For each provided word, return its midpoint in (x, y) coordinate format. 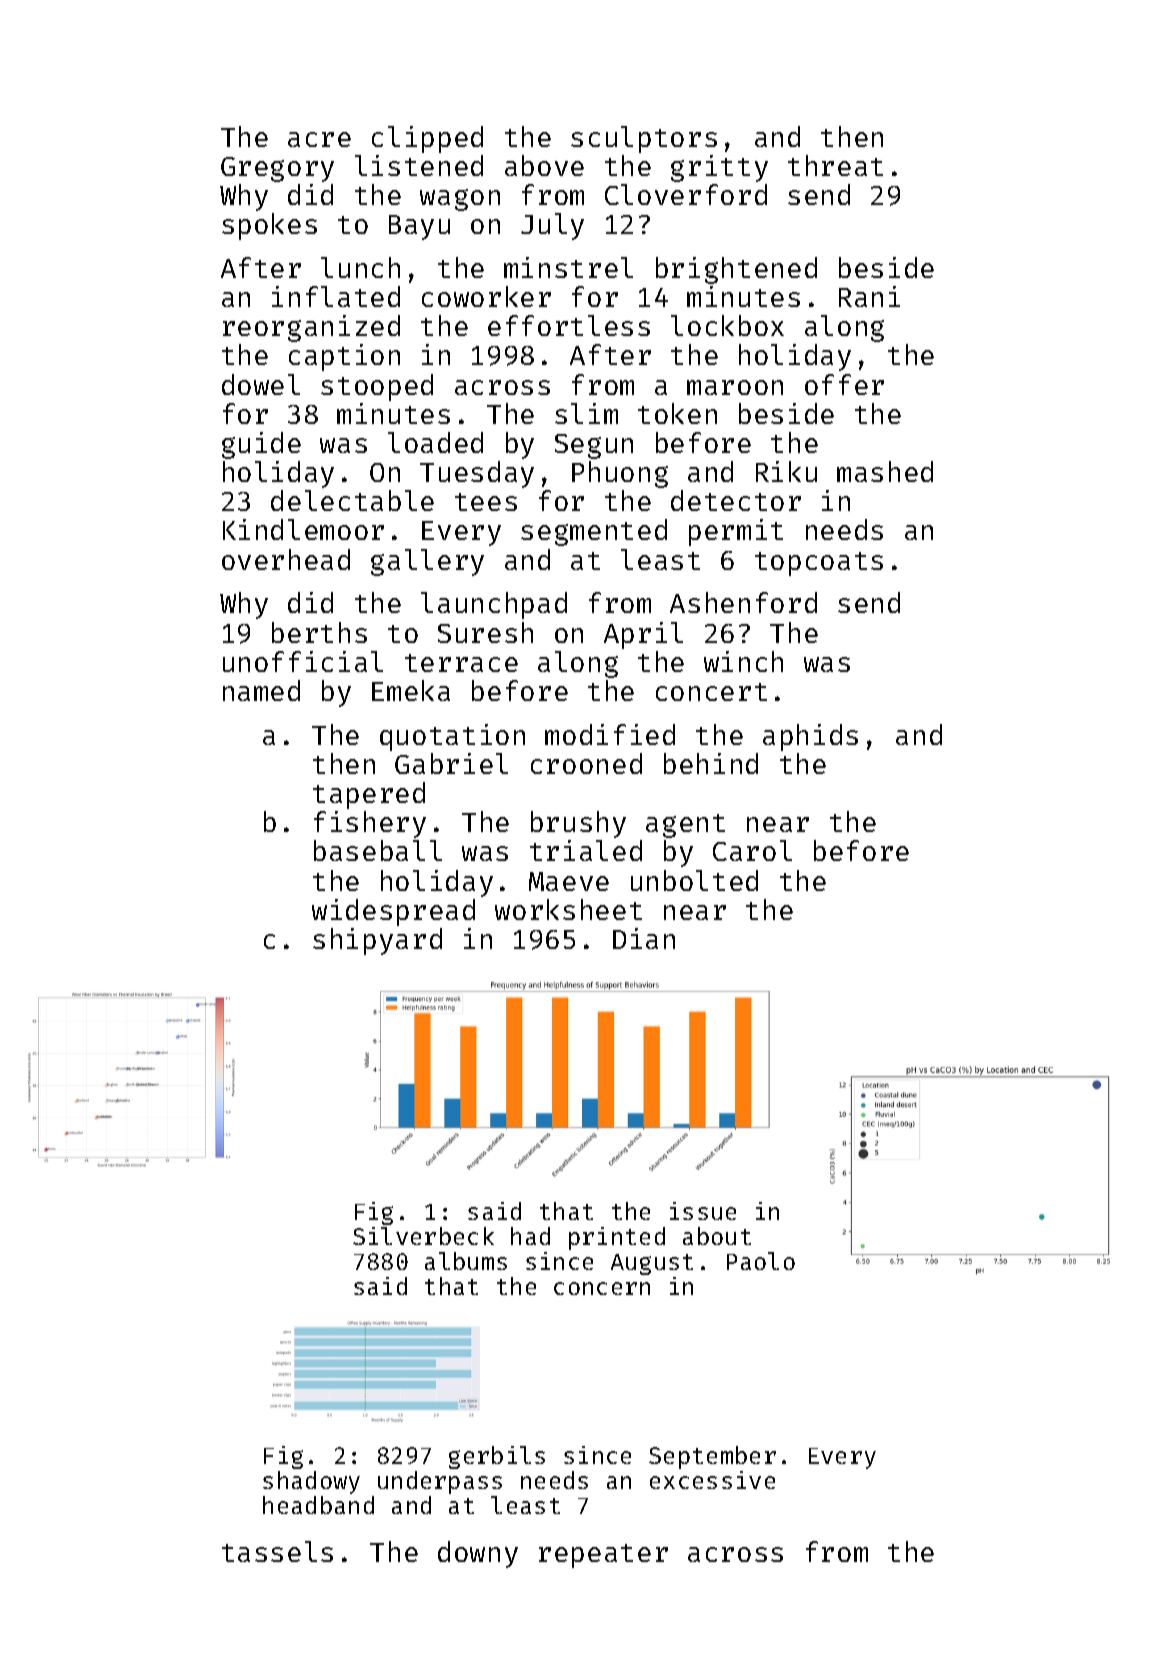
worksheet (568, 909)
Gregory (277, 169)
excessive (712, 1480)
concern (602, 1288)
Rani (869, 296)
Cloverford (686, 194)
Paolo (761, 1261)
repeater (603, 1556)
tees (486, 502)
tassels (277, 1551)
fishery (370, 824)
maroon (735, 387)
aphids (810, 737)
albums (466, 1261)
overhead (286, 559)
